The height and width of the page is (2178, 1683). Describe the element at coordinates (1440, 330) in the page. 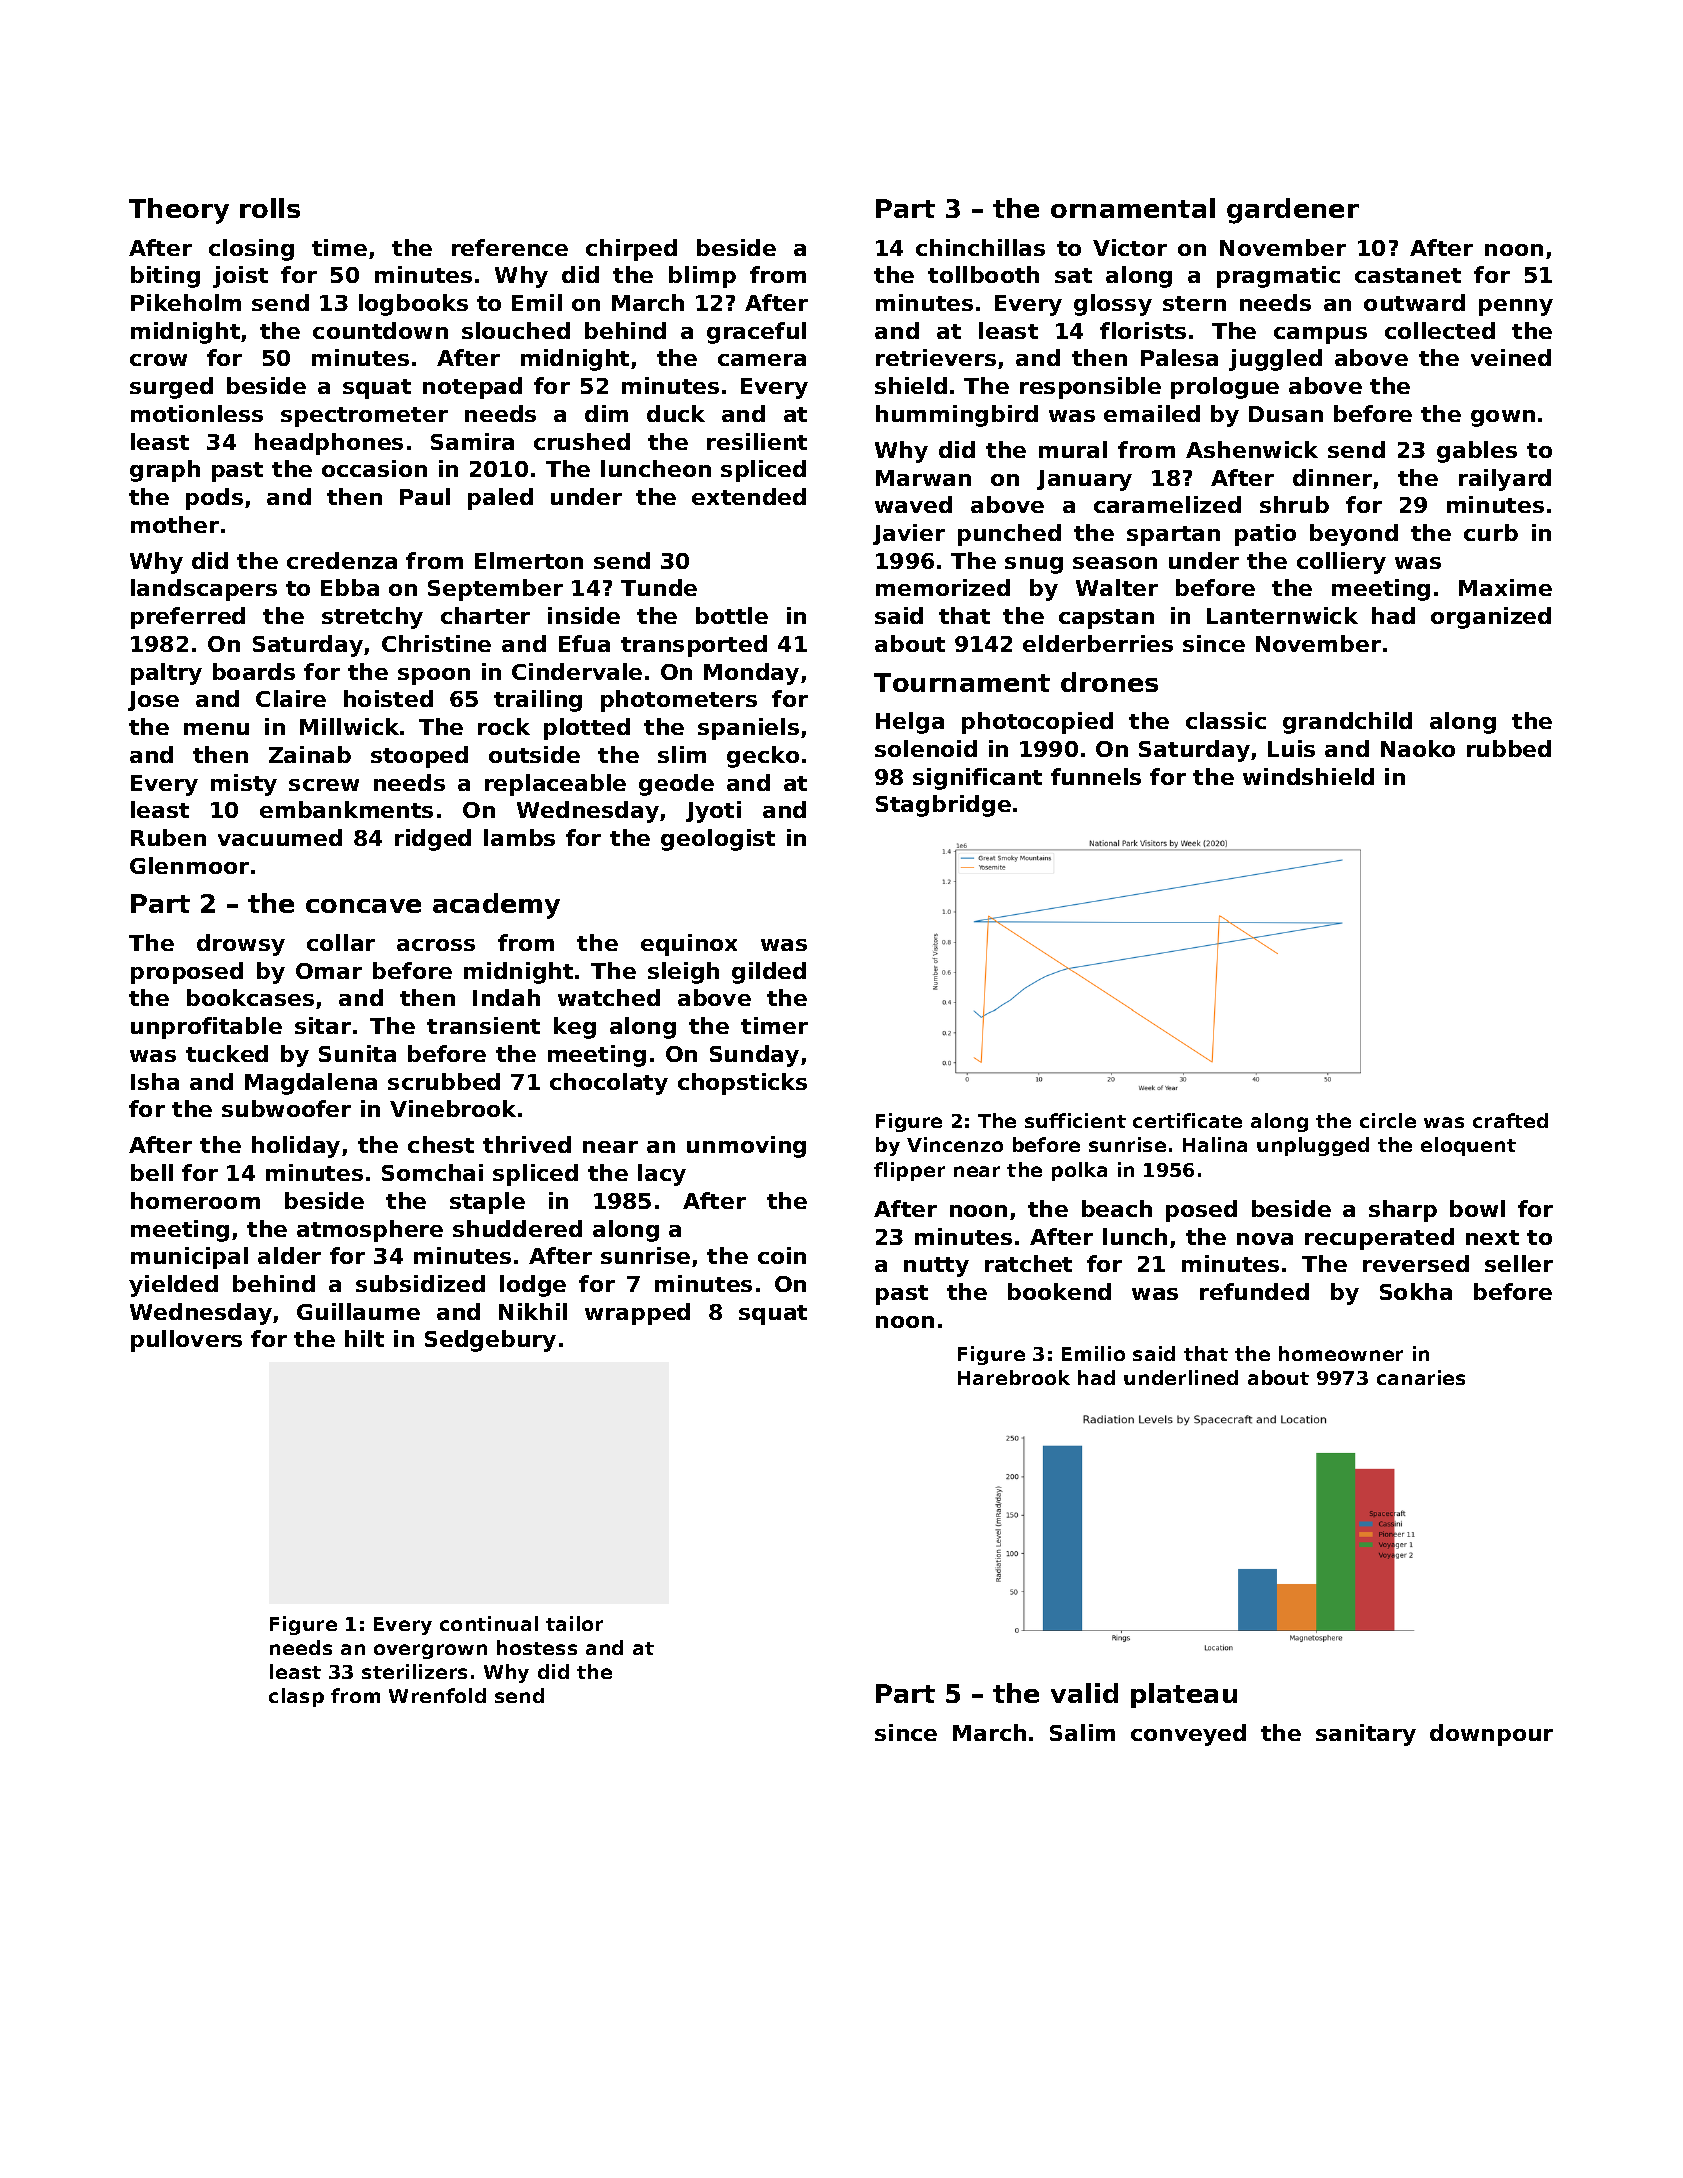

I see `collected` at that location.
